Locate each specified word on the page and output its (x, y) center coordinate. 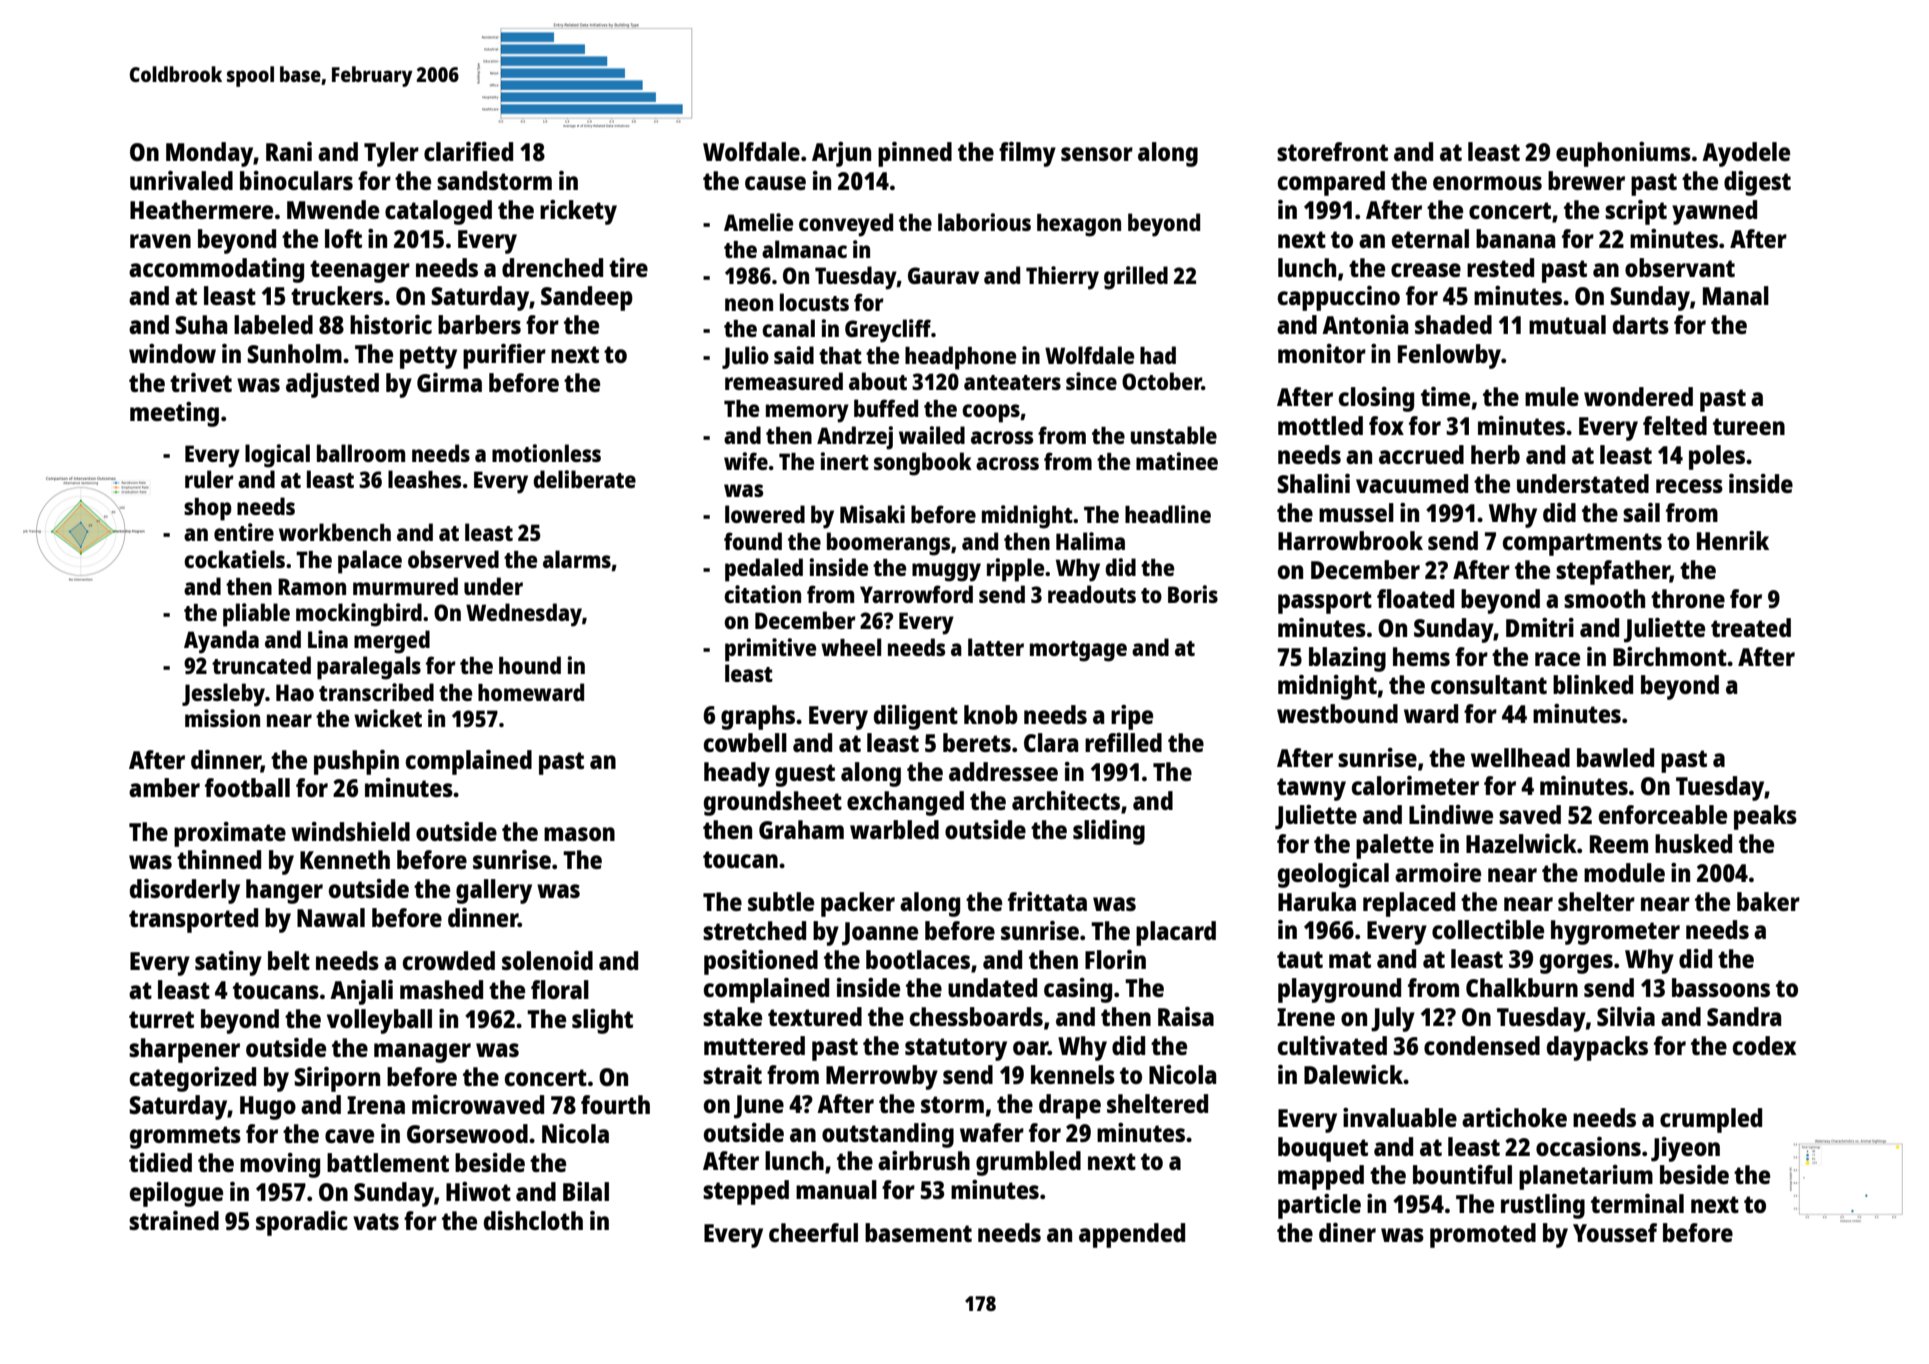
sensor (1097, 154)
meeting (174, 414)
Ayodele (1746, 154)
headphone (960, 358)
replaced (1409, 904)
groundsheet (773, 803)
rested (1500, 267)
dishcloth (533, 1220)
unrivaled (181, 180)
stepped (746, 1192)
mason (579, 834)
